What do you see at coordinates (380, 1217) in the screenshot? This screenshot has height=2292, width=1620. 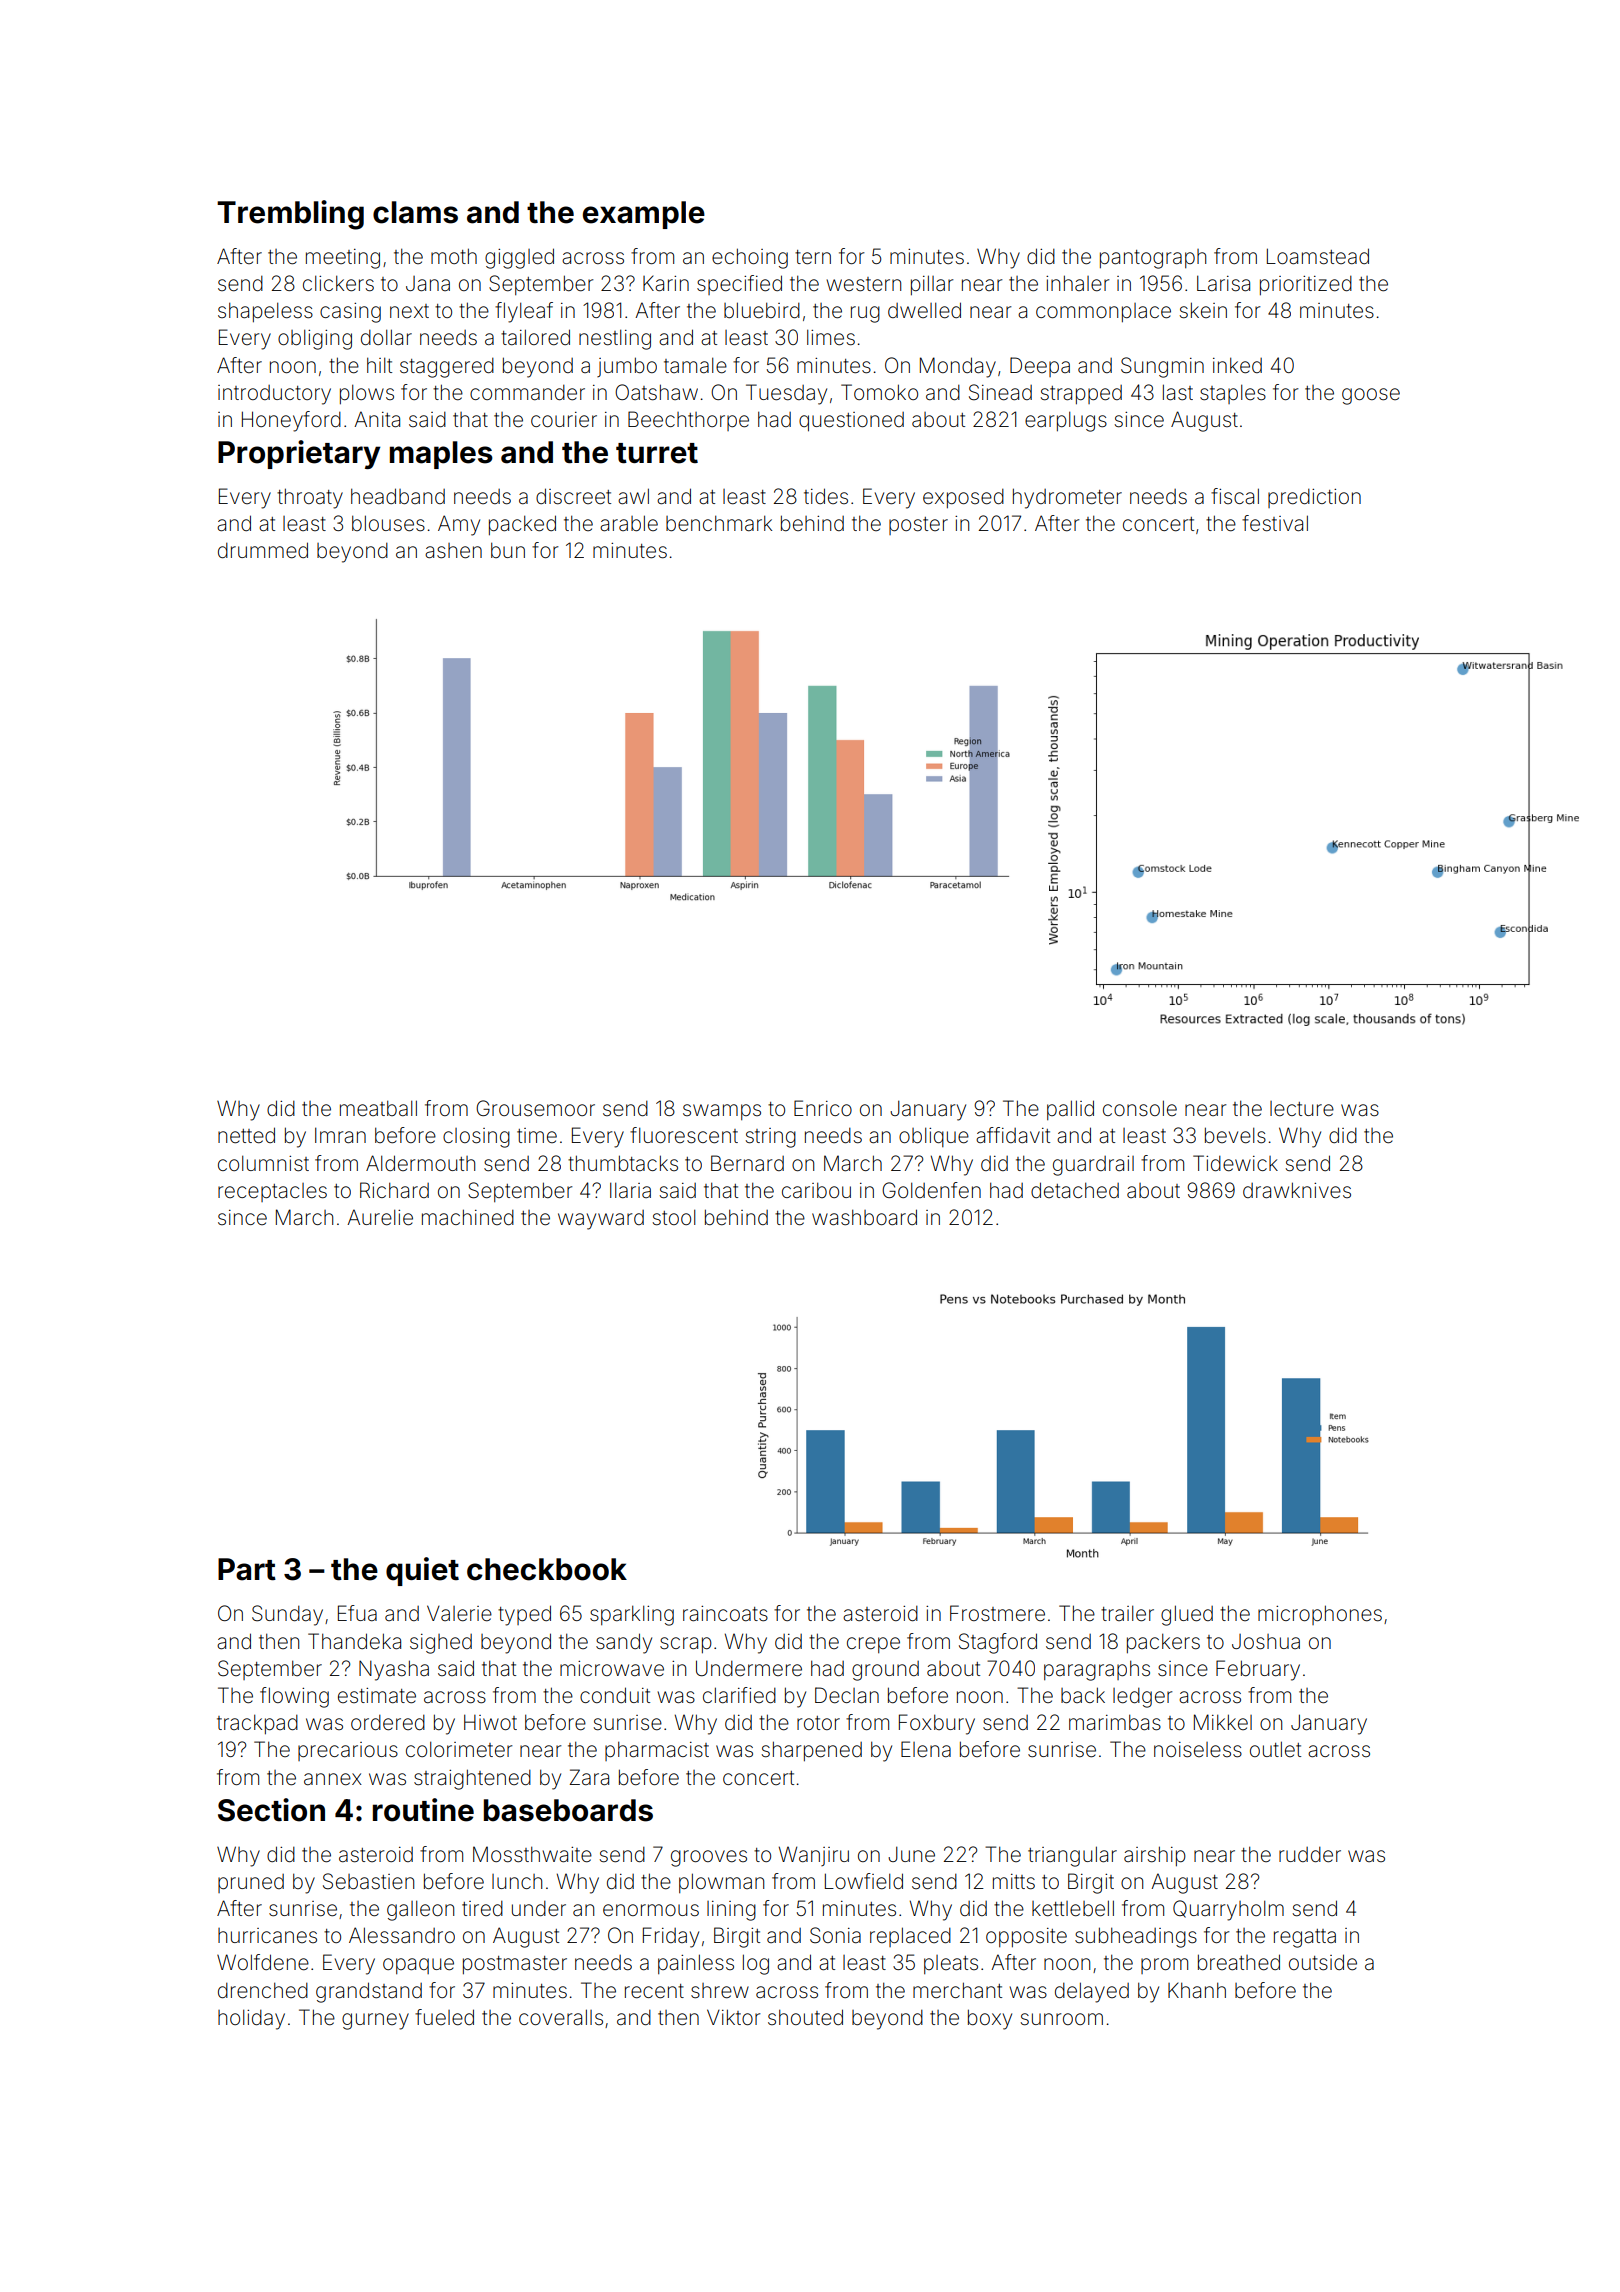 I see `Aurelie` at bounding box center [380, 1217].
